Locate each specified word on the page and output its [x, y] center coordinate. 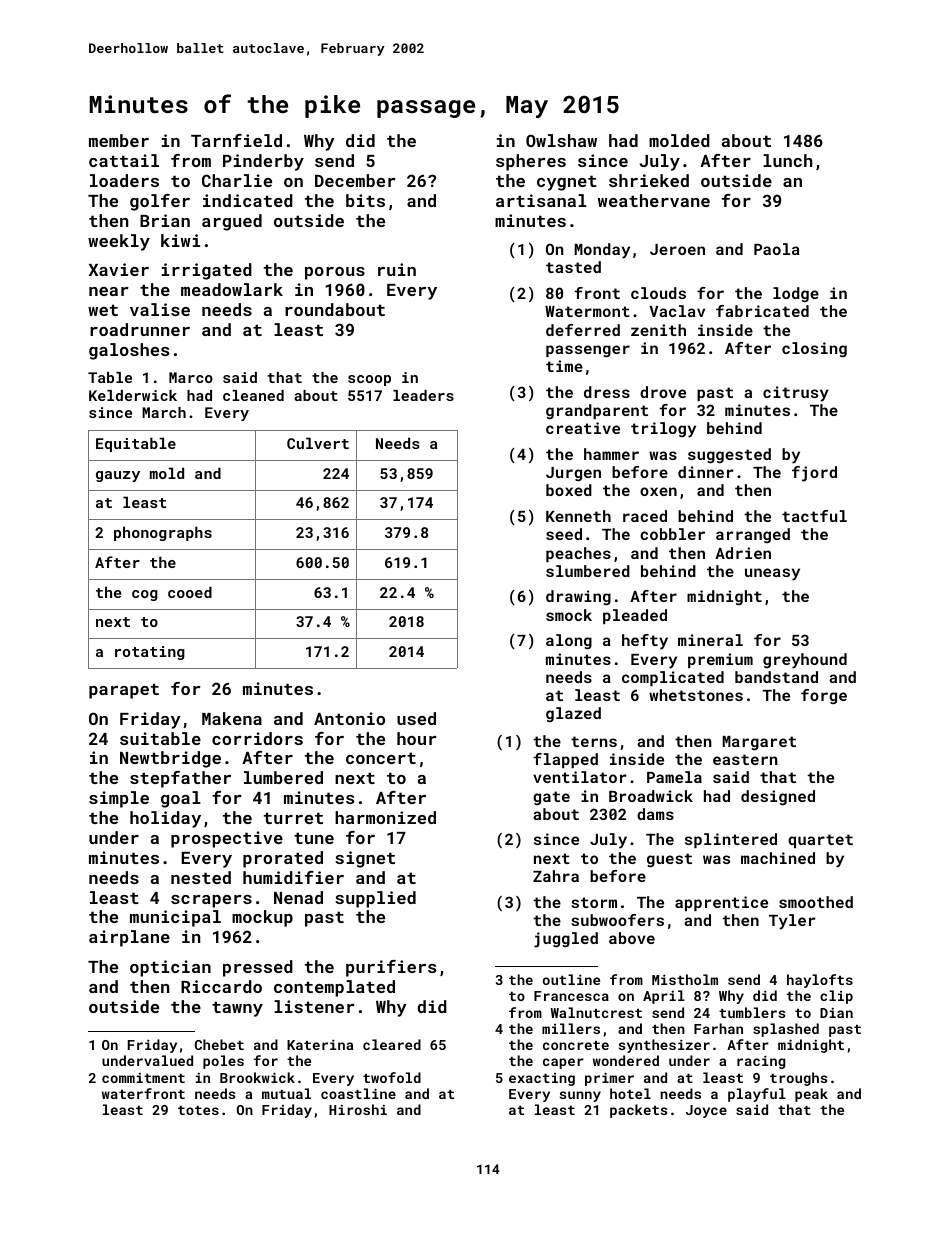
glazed [573, 715]
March [164, 412]
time [564, 366]
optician [170, 968]
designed [778, 798]
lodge [796, 295]
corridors [257, 738]
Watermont [587, 311]
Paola [777, 249]
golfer [160, 202]
